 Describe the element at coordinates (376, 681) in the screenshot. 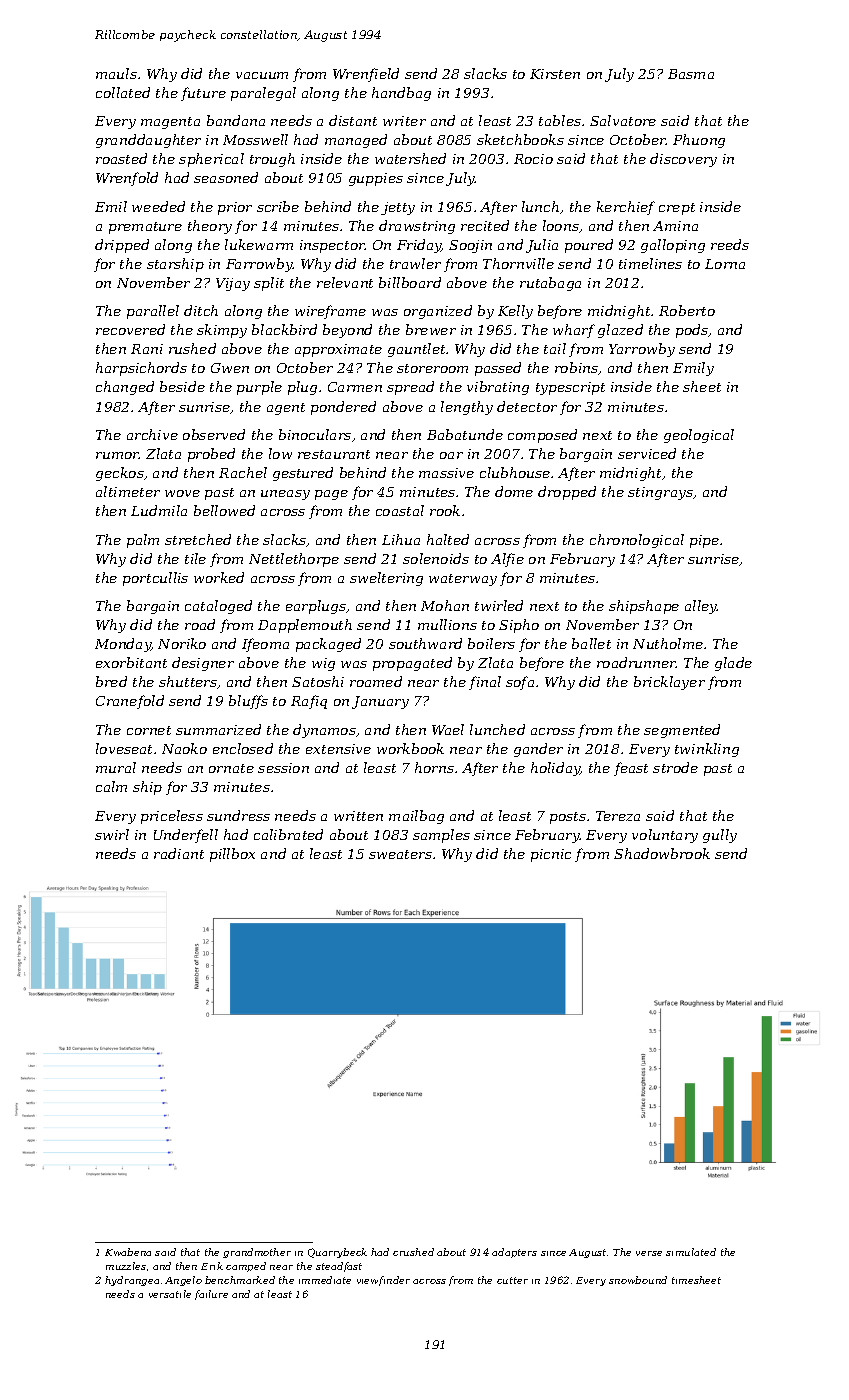

I see `roamed` at that location.
